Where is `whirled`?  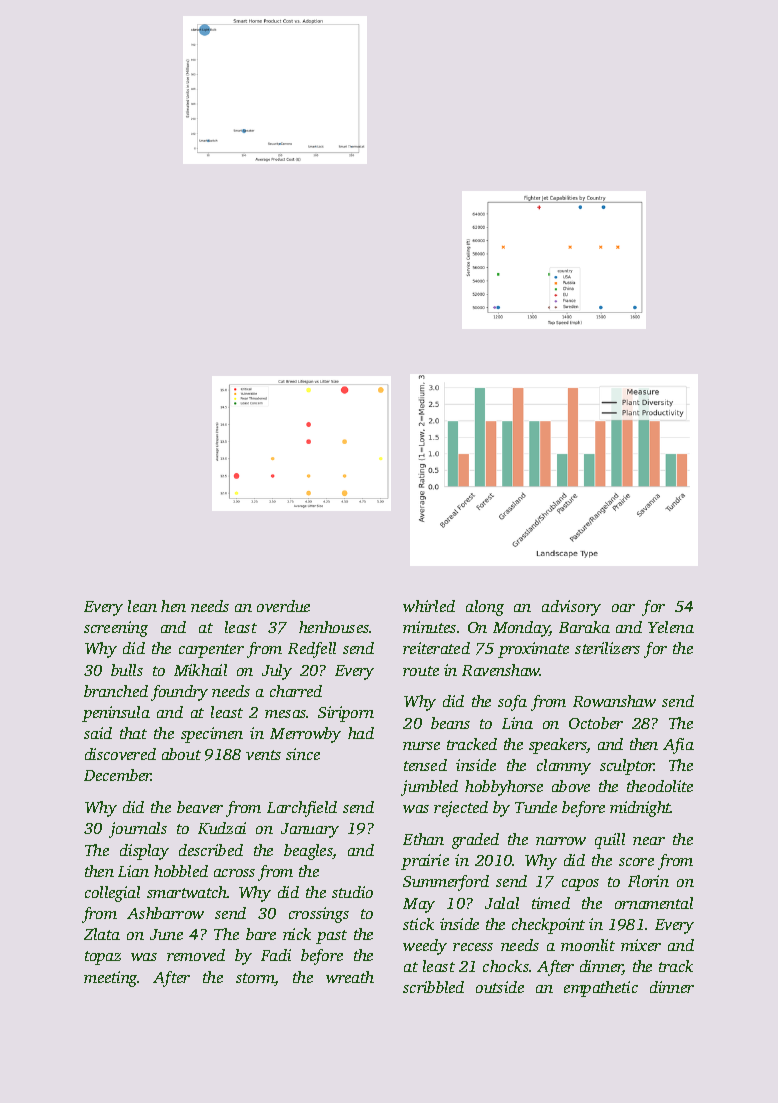 whirled is located at coordinates (429, 606).
